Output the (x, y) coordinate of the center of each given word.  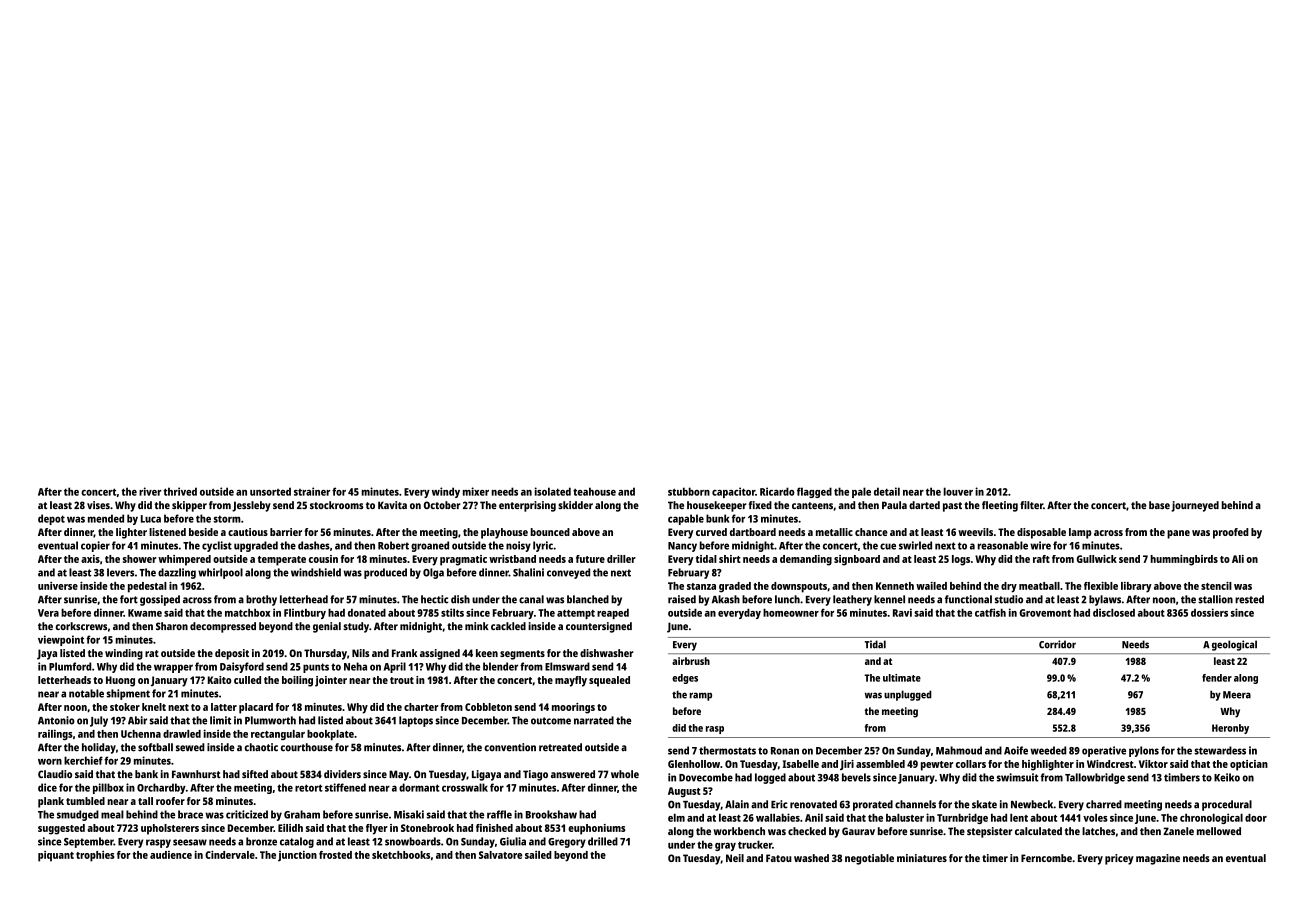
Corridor (1057, 644)
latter (224, 707)
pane (1178, 534)
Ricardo (777, 491)
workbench (739, 831)
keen (487, 653)
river (150, 491)
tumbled (85, 801)
